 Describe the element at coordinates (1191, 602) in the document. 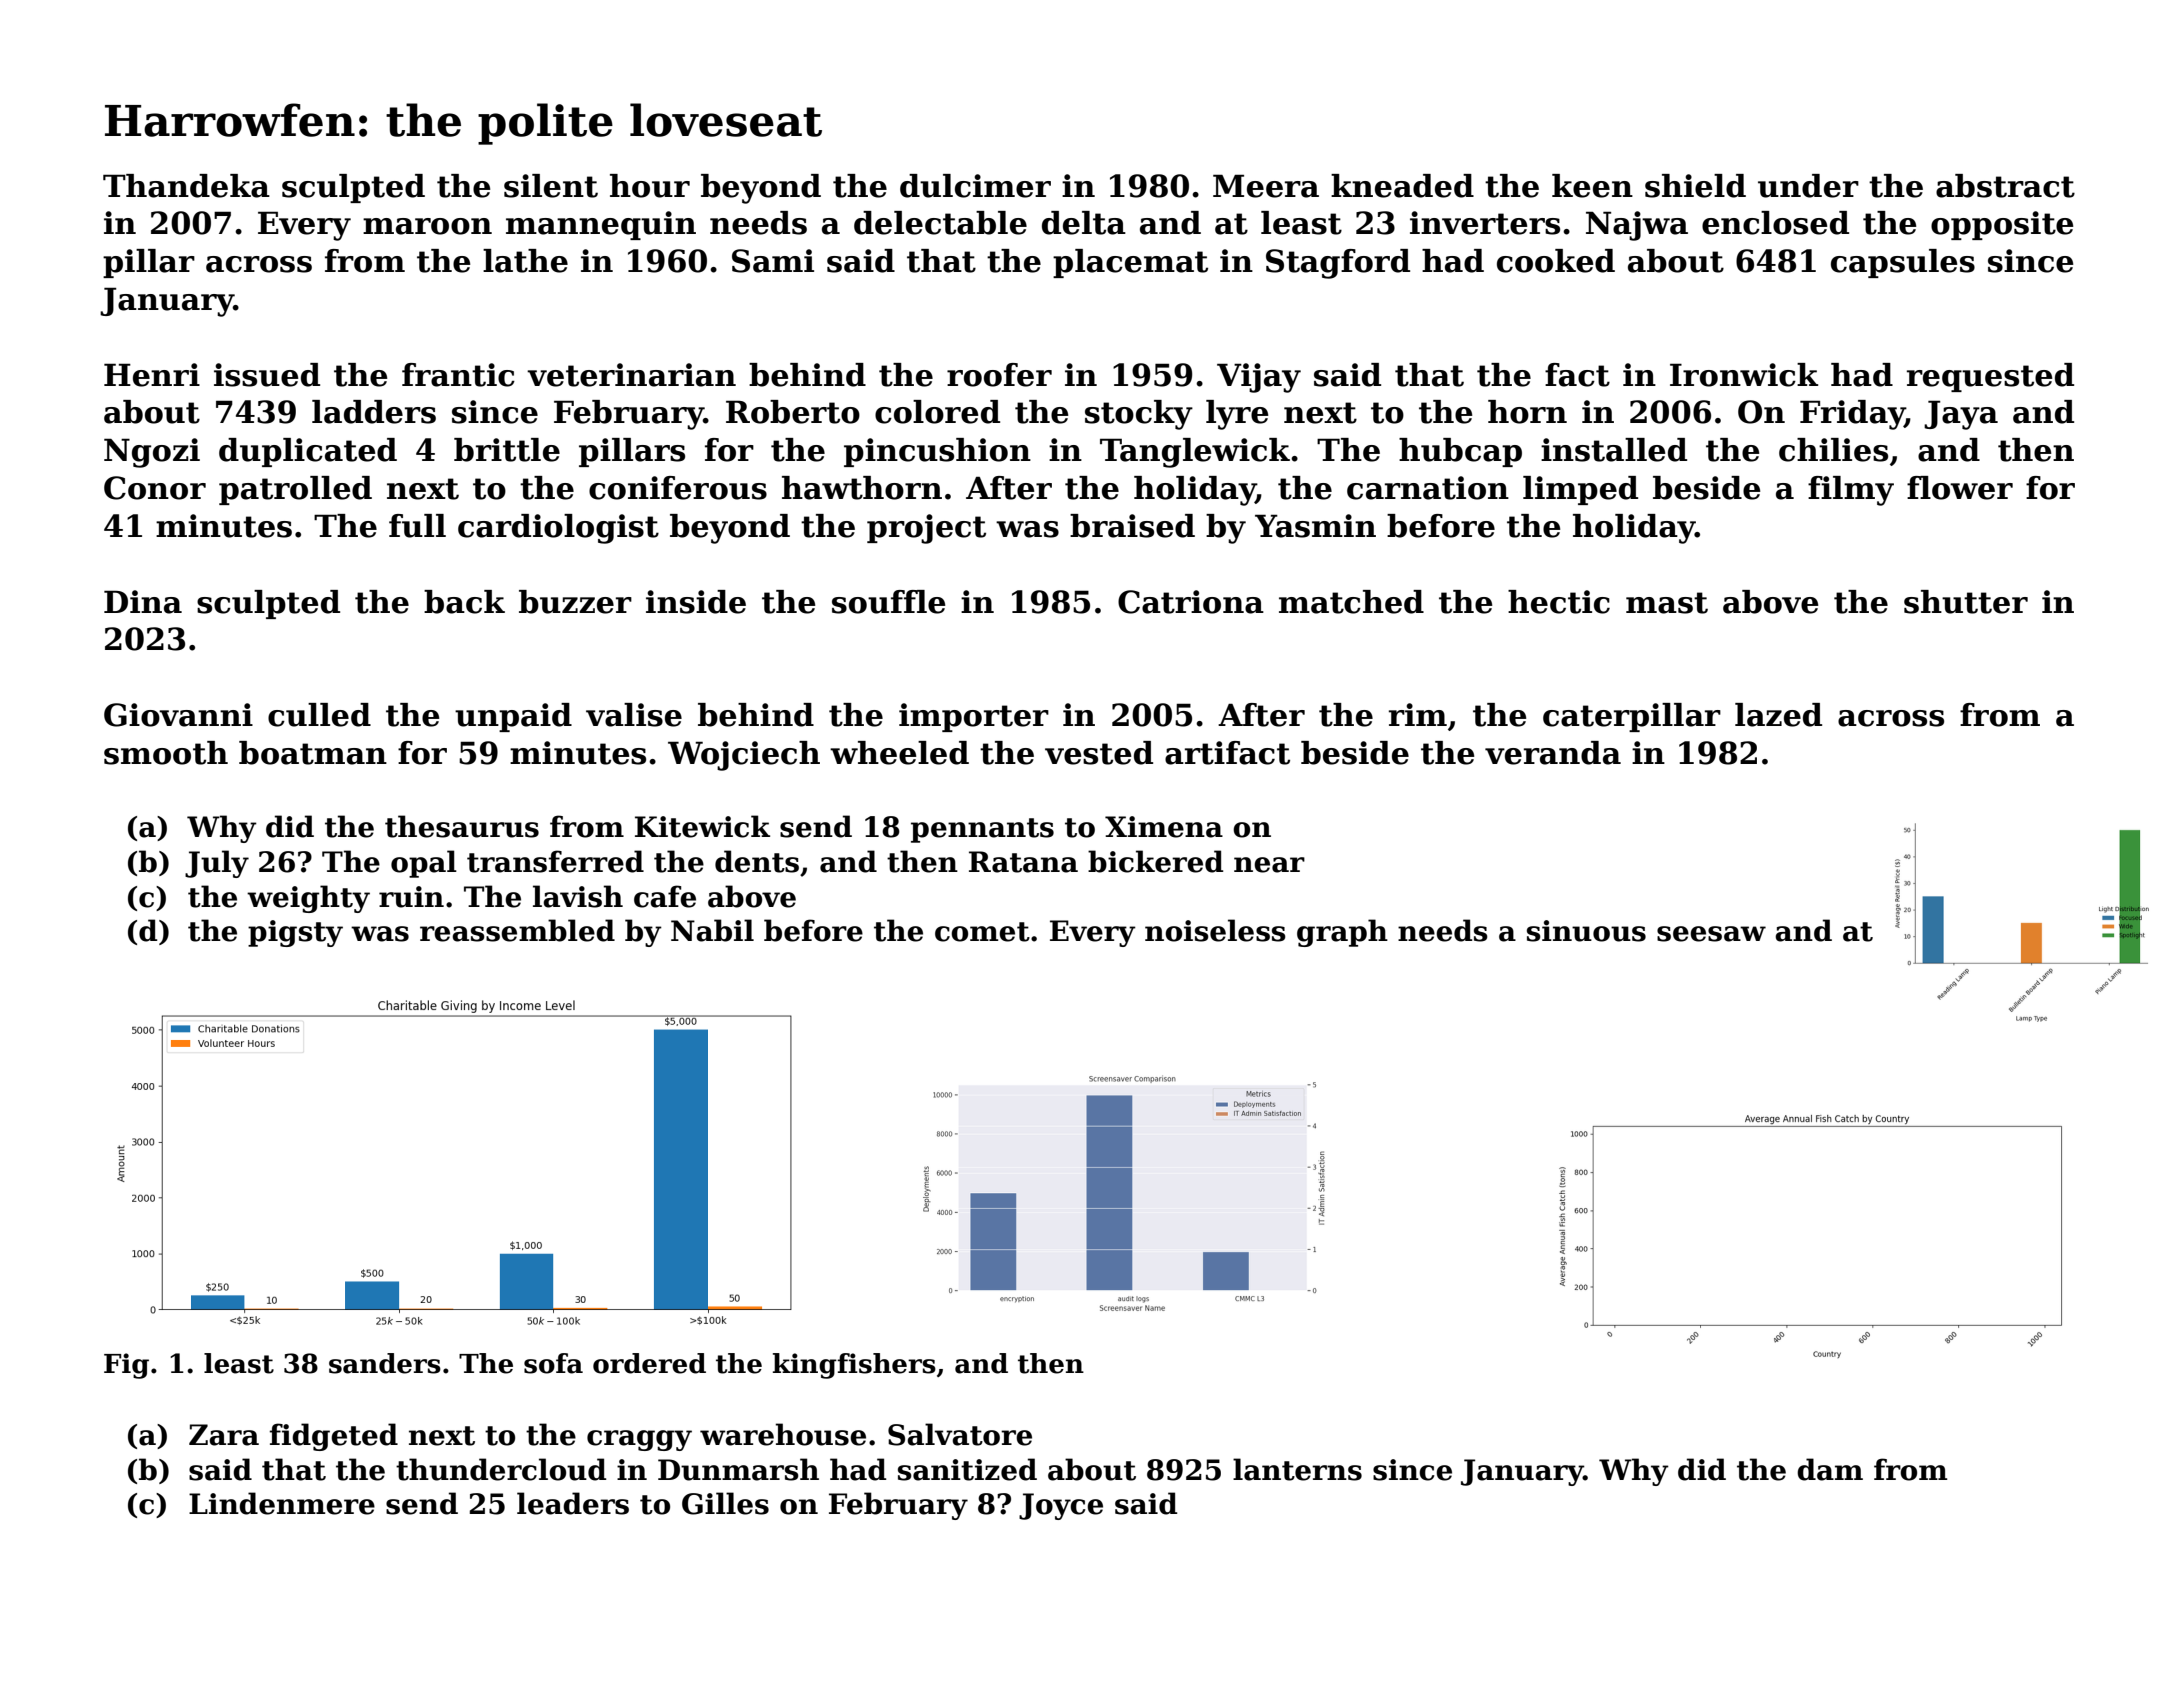

I see `Catriona` at that location.
